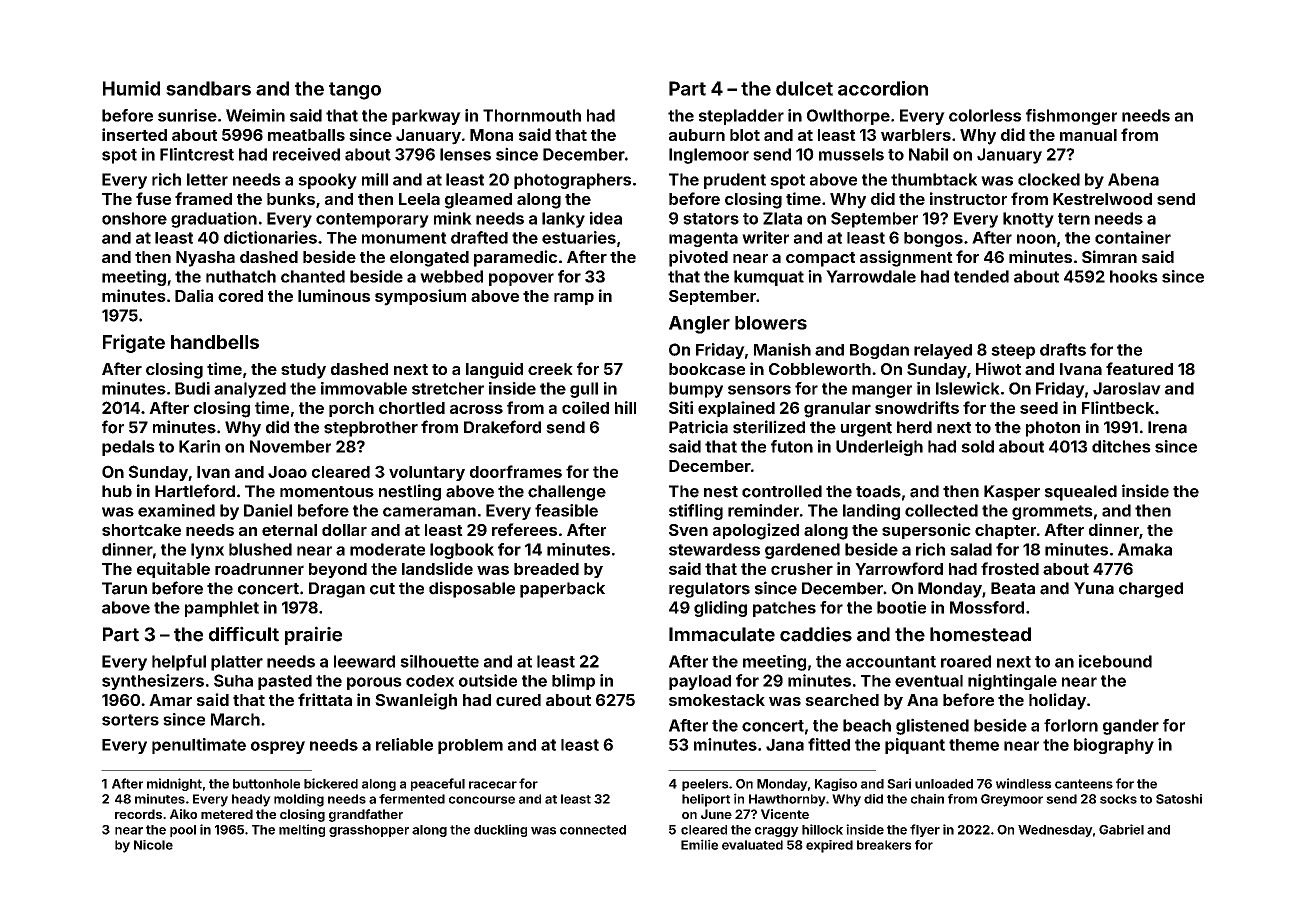 The height and width of the screenshot is (924, 1308). What do you see at coordinates (470, 746) in the screenshot?
I see `problem` at bounding box center [470, 746].
